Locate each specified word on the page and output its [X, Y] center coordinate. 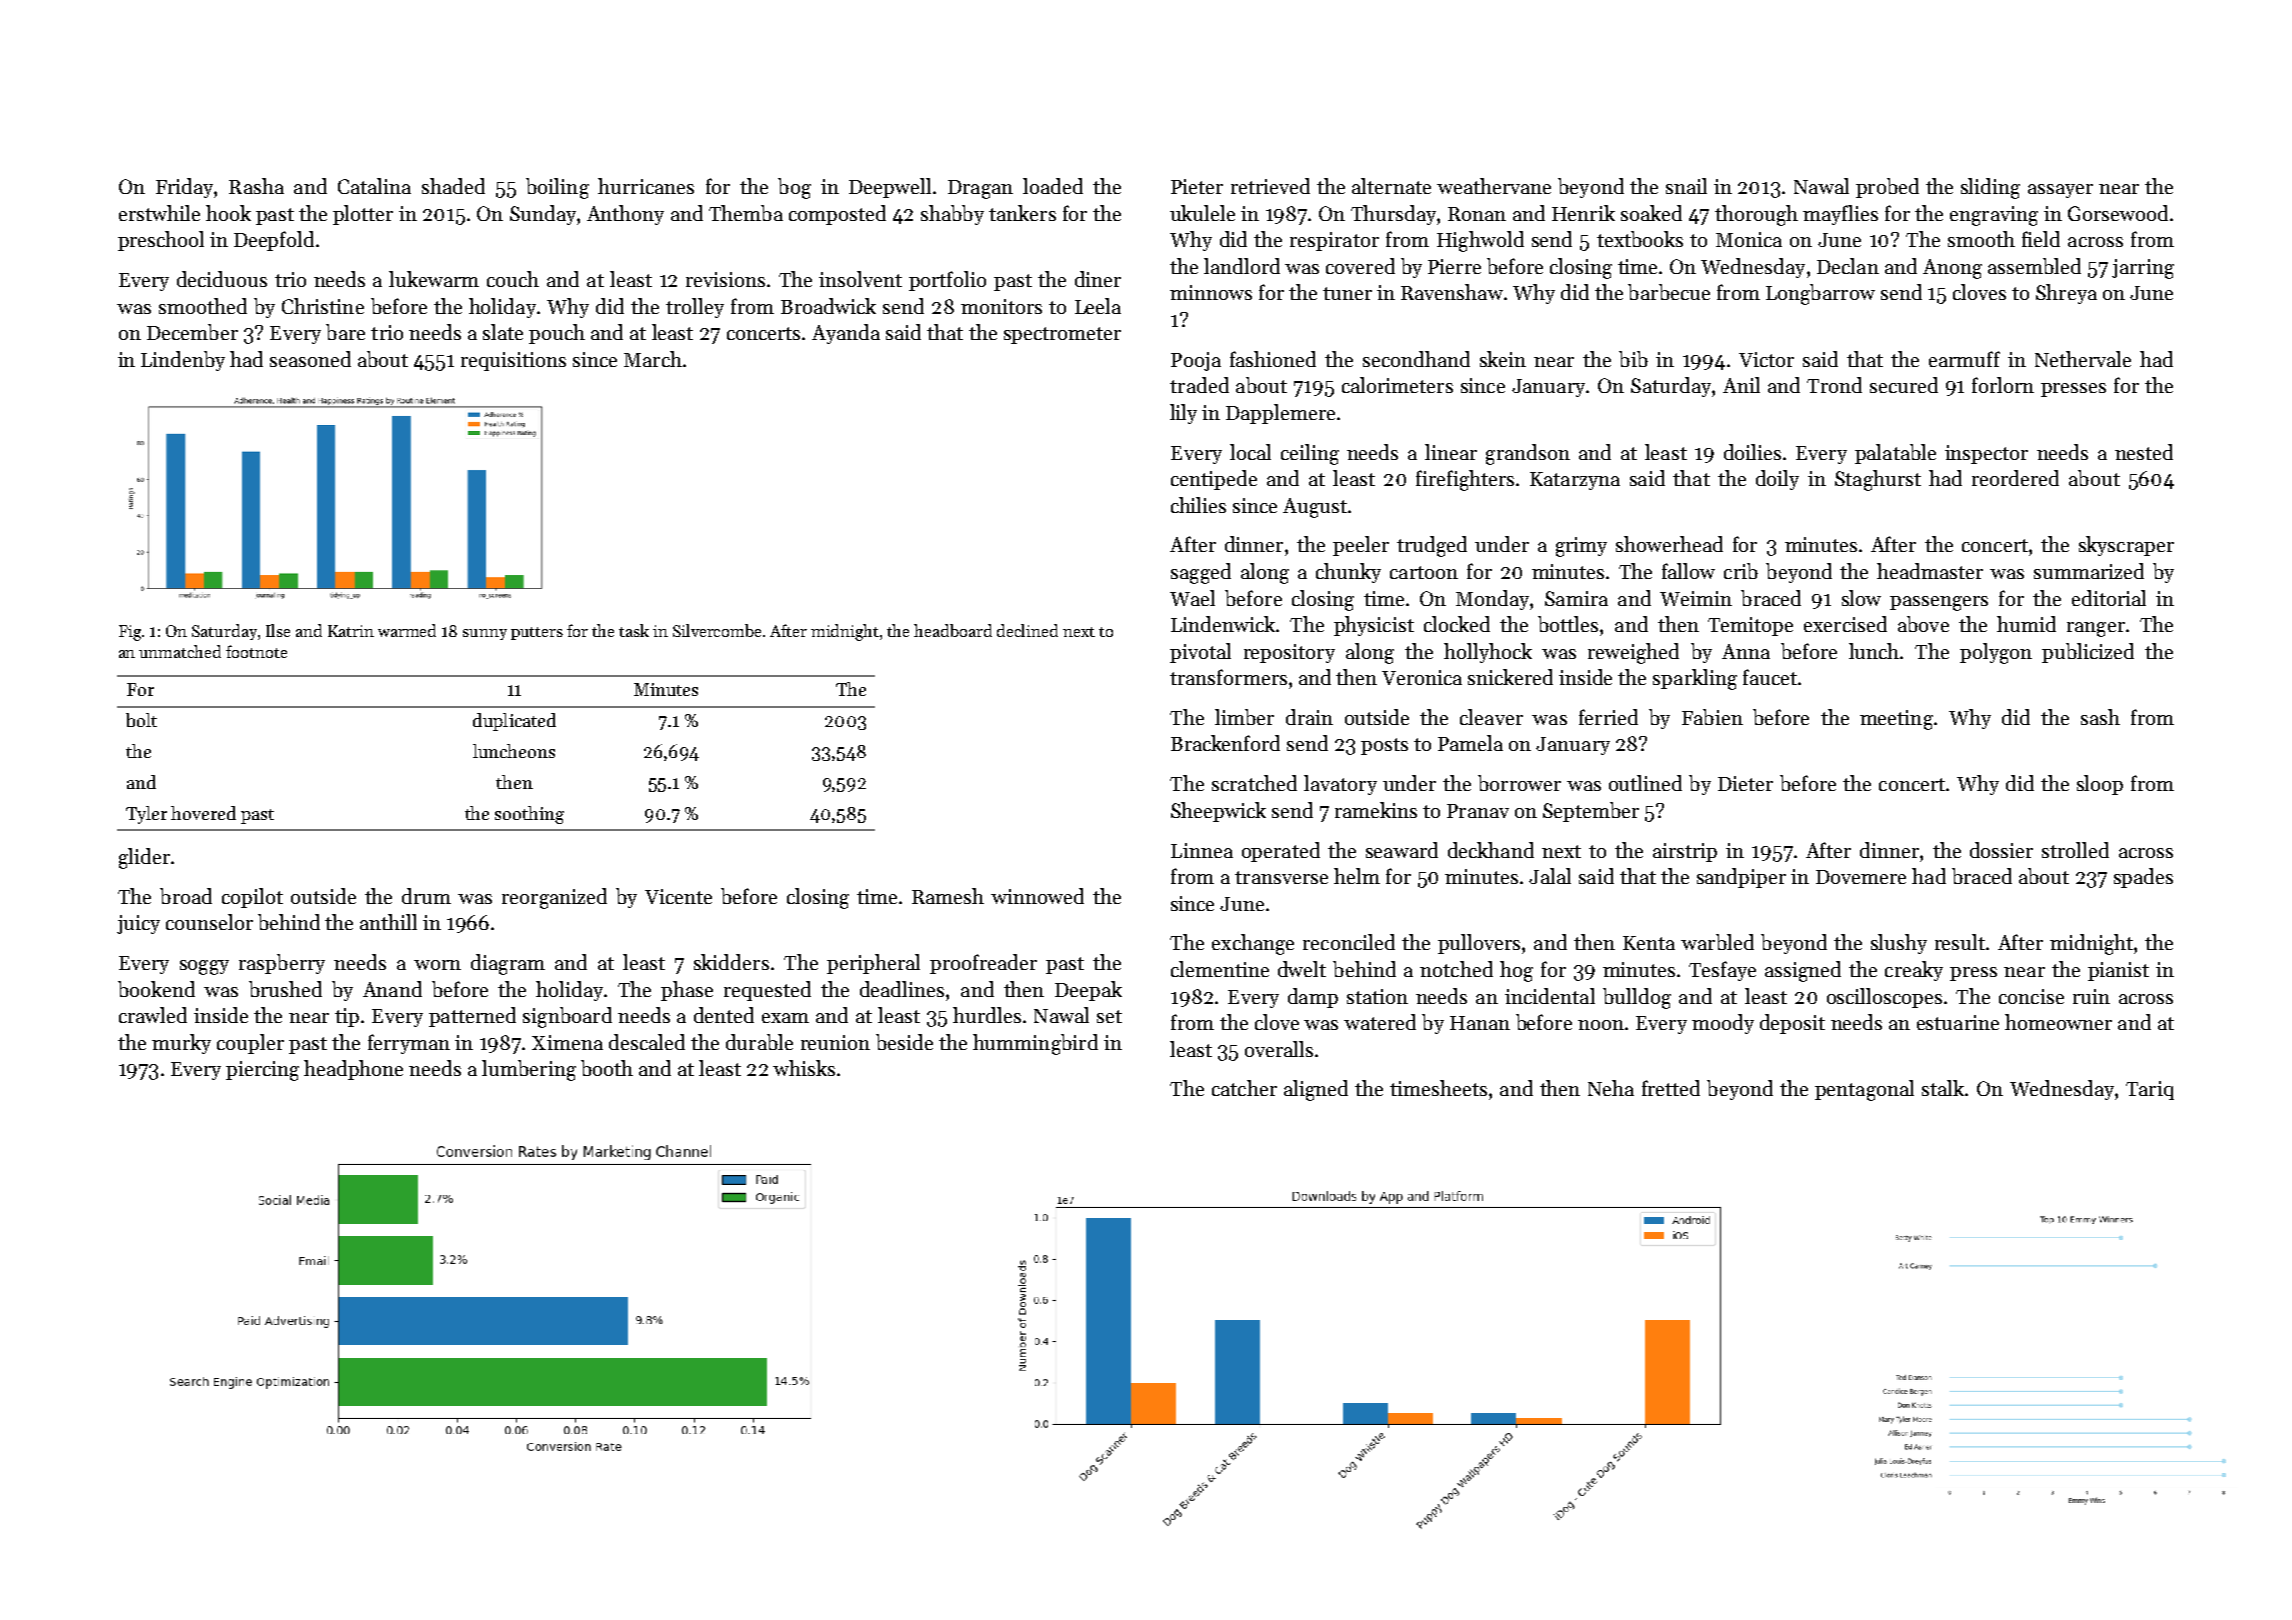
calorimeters [1397, 385]
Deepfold [274, 241]
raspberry [282, 964]
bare [345, 332]
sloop [2100, 785]
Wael [1192, 598]
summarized [2089, 571]
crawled [153, 1015]
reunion [835, 1042]
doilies [1752, 452]
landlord [1242, 266]
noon [1601, 1025]
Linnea [1202, 850]
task [634, 630]
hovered [203, 813]
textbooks [1640, 239]
